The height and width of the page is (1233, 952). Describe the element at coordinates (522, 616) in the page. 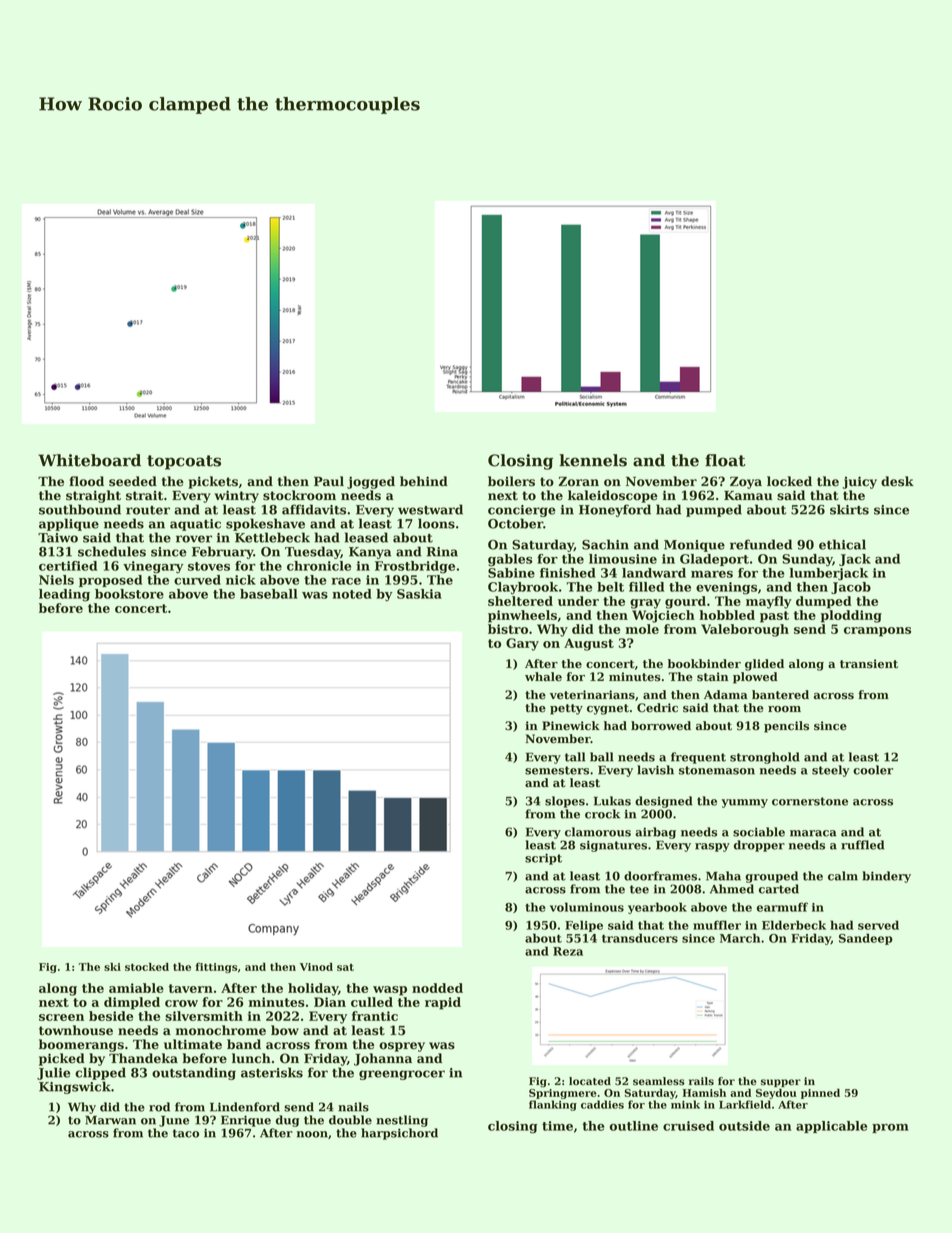

I see `pinwheels` at that location.
